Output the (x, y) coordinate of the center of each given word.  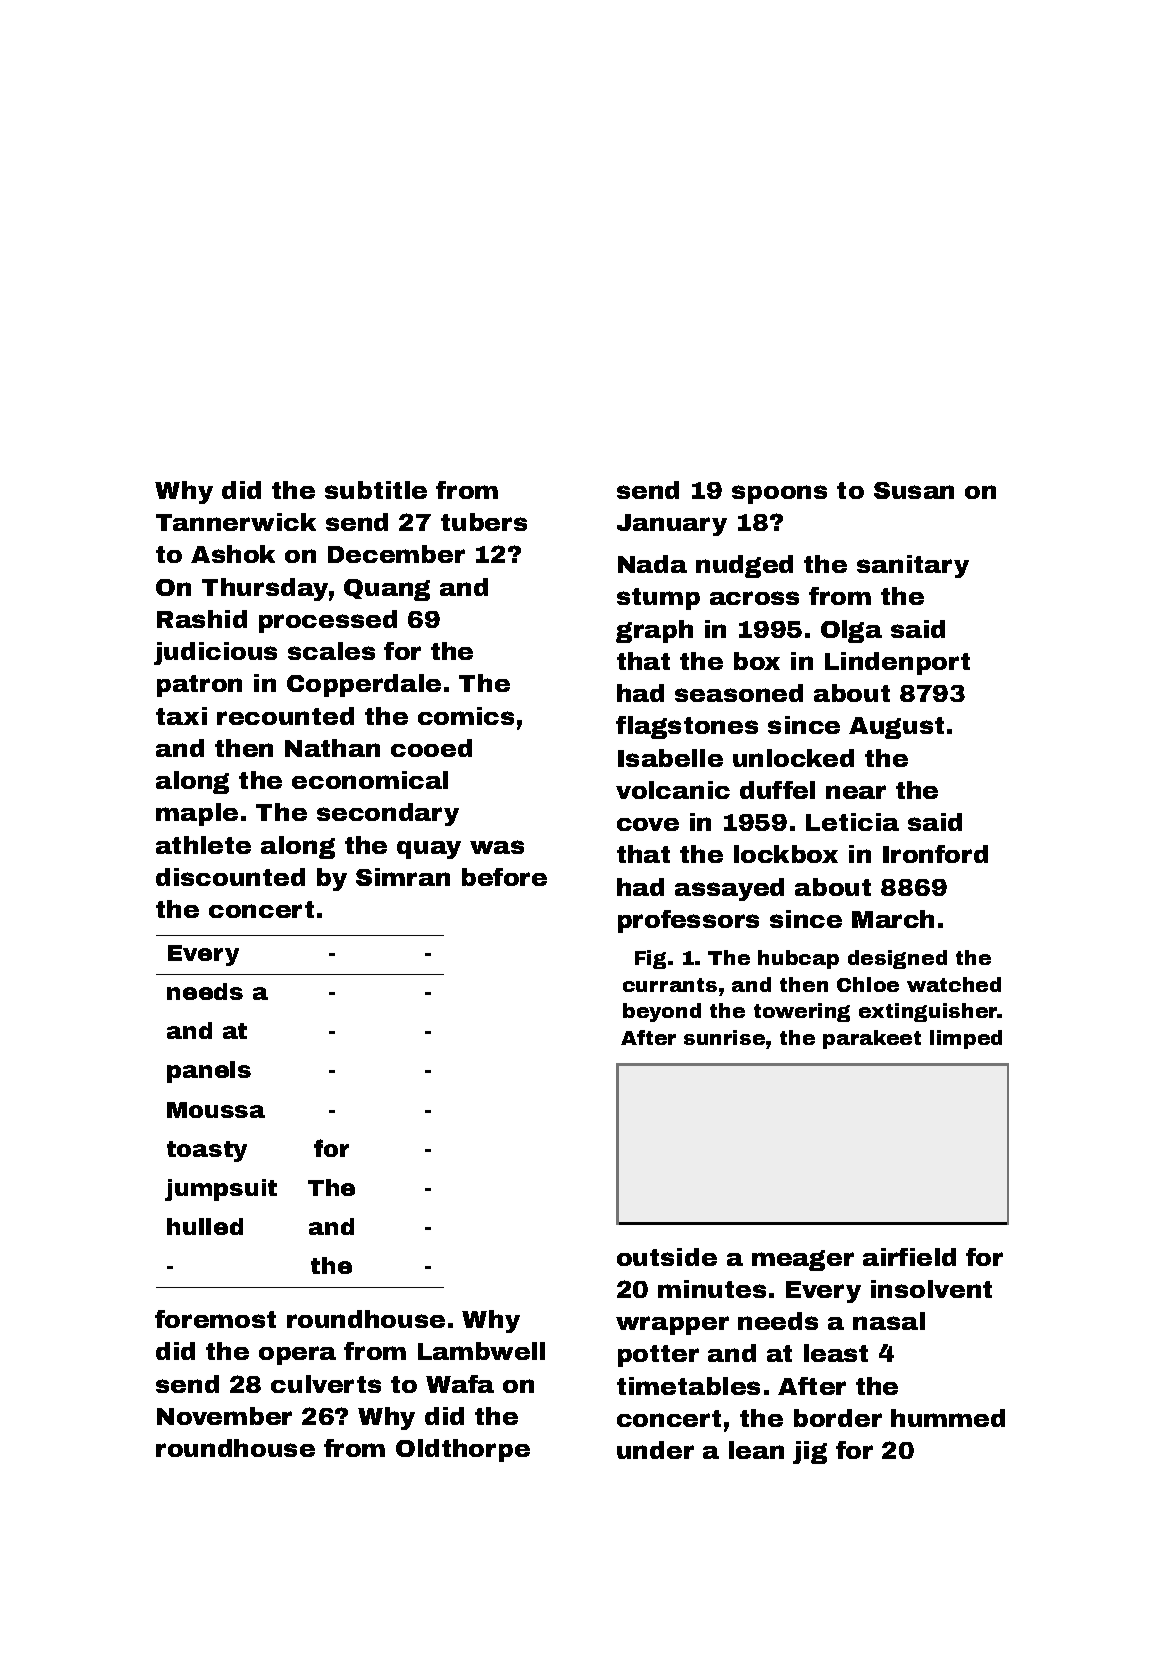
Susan (914, 490)
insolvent (931, 1289)
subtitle (376, 490)
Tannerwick (236, 522)
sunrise (724, 1037)
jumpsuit (221, 1190)
